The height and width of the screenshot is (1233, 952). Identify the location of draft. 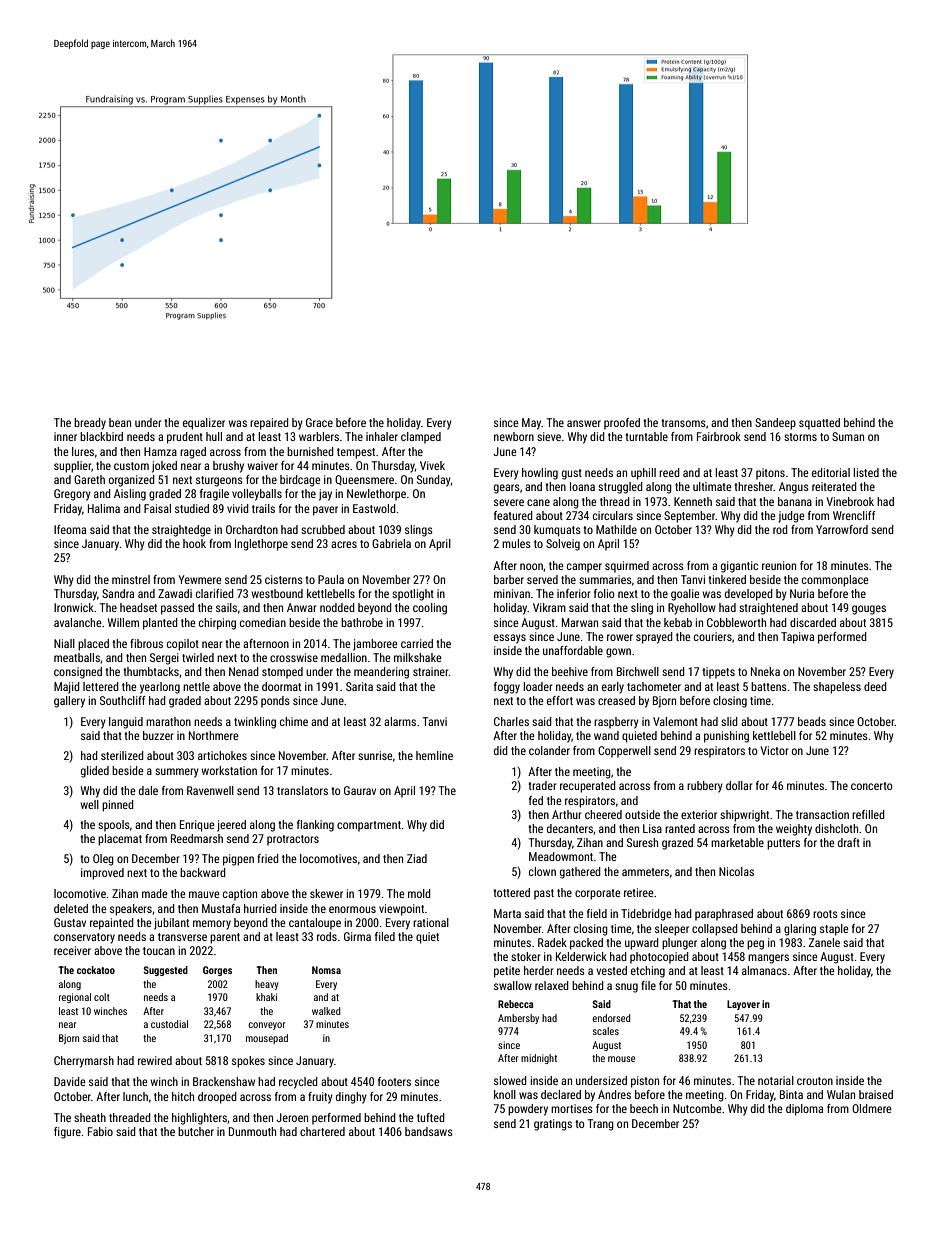
(849, 842).
